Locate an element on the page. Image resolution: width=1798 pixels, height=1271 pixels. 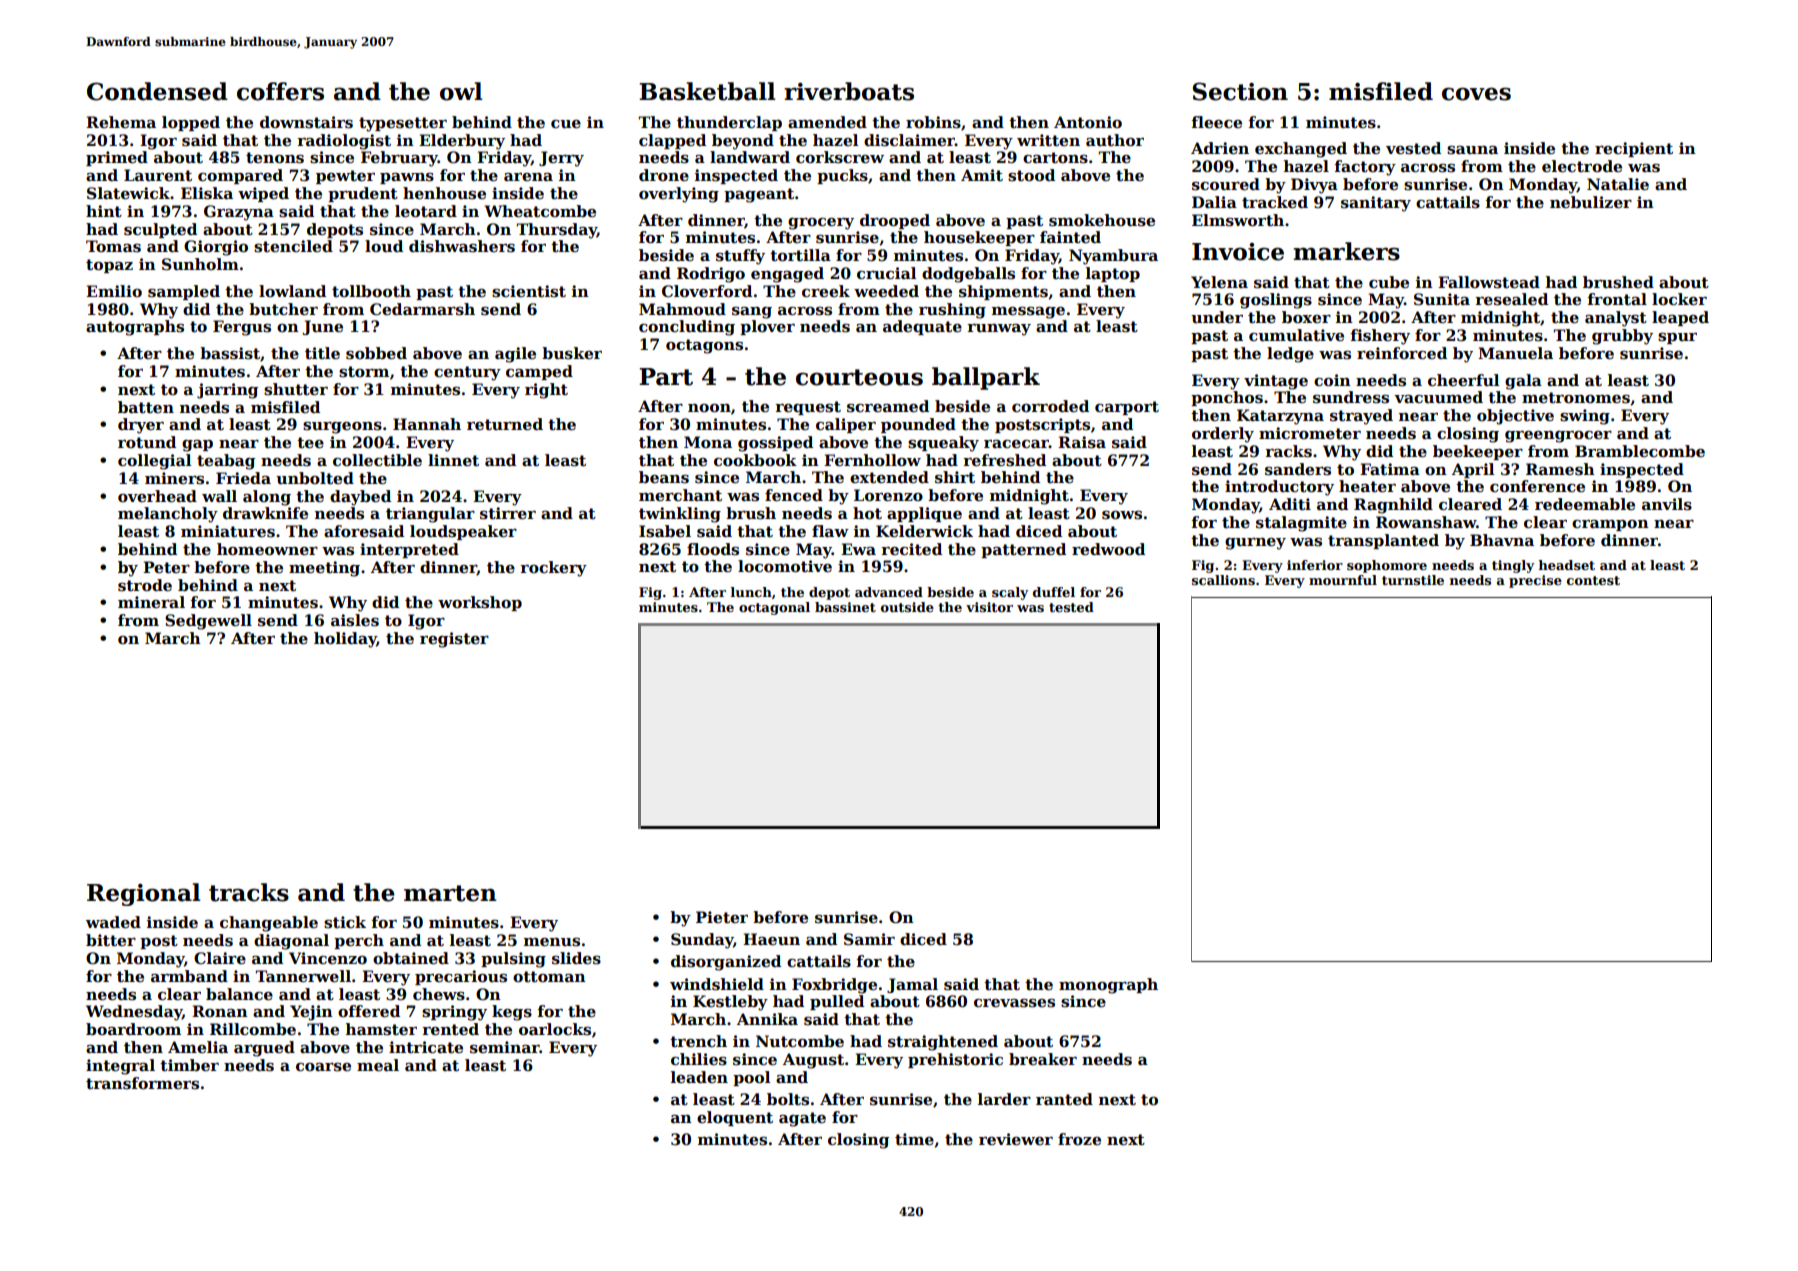
Sedgewell is located at coordinates (208, 622).
